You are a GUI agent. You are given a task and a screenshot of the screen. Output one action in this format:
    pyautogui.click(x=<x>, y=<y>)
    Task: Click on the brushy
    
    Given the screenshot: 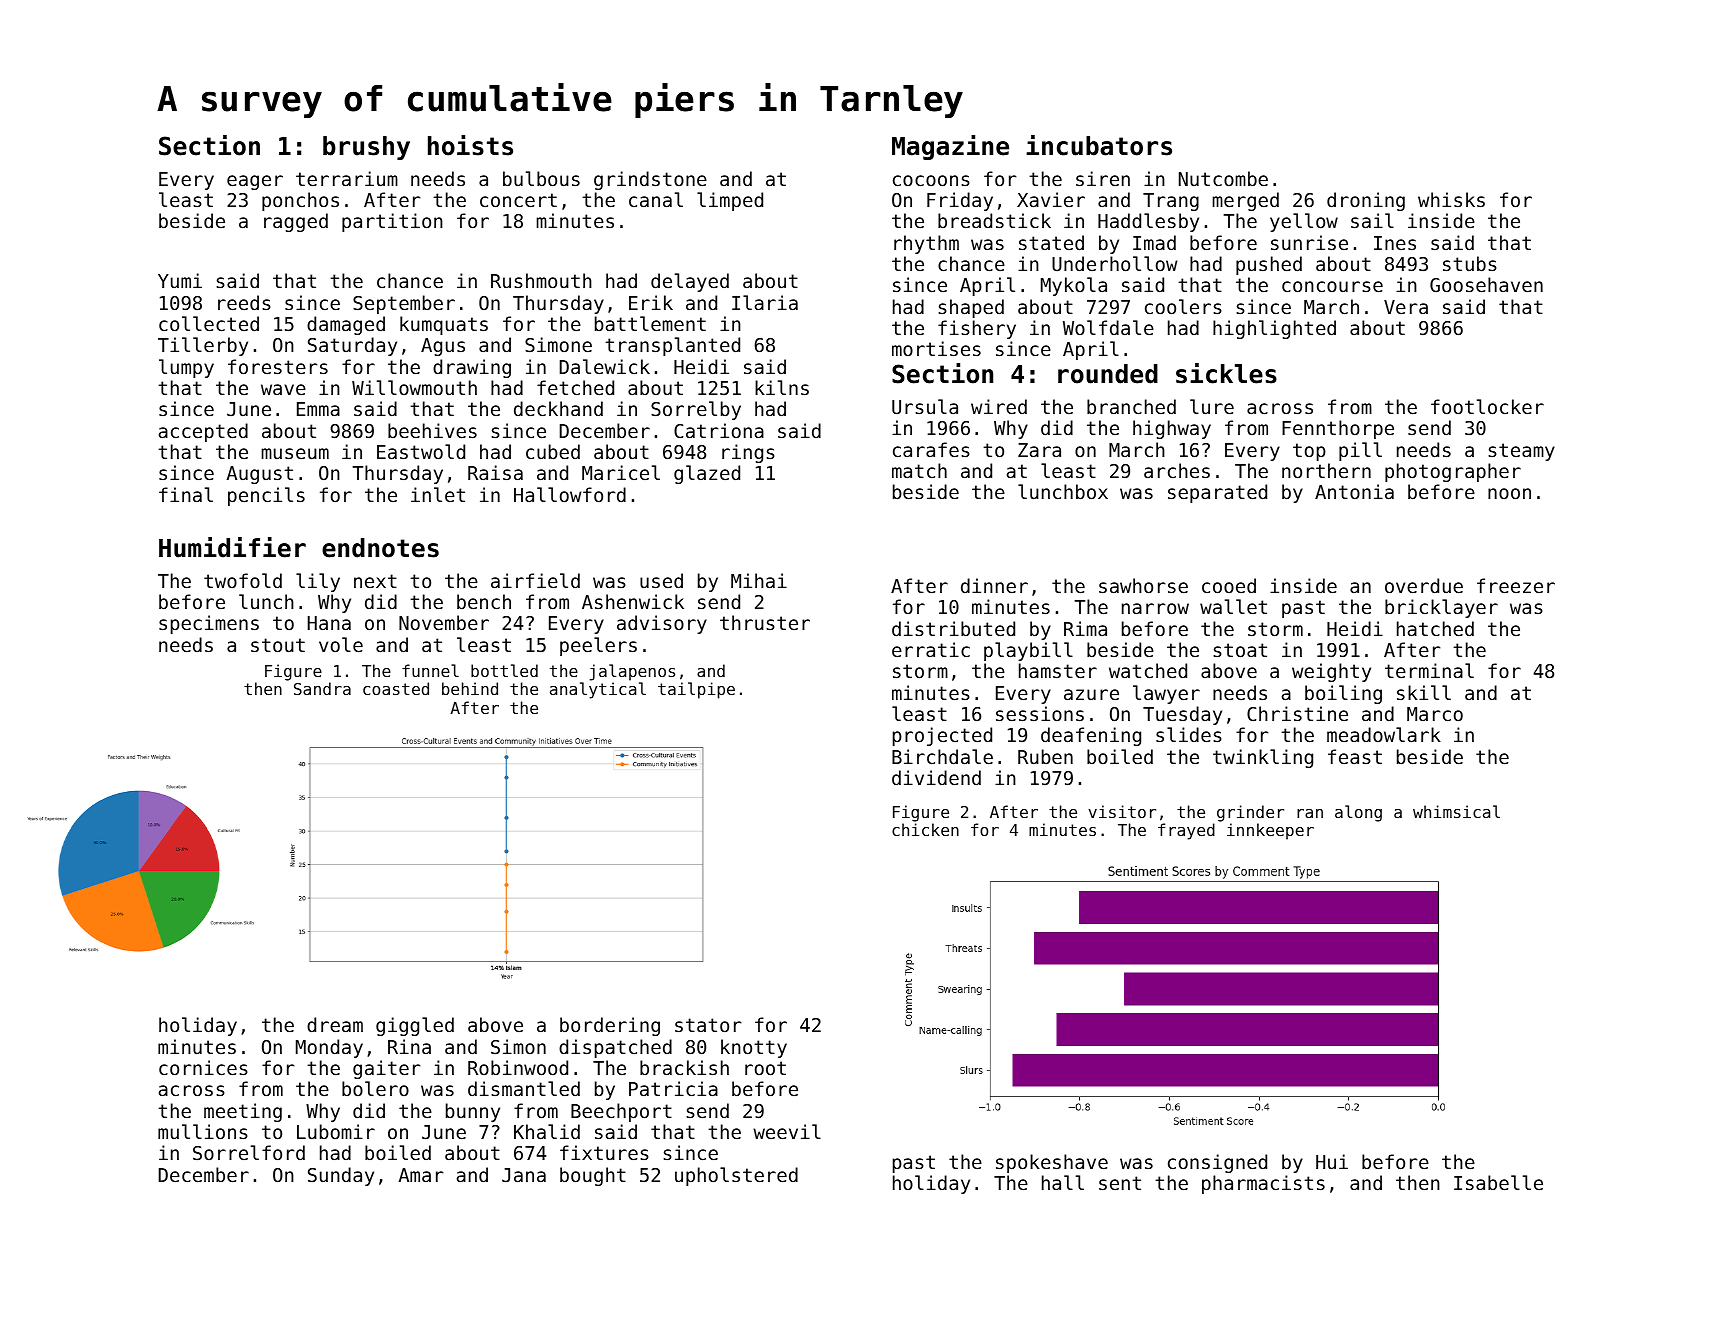 What is the action you would take?
    pyautogui.click(x=366, y=148)
